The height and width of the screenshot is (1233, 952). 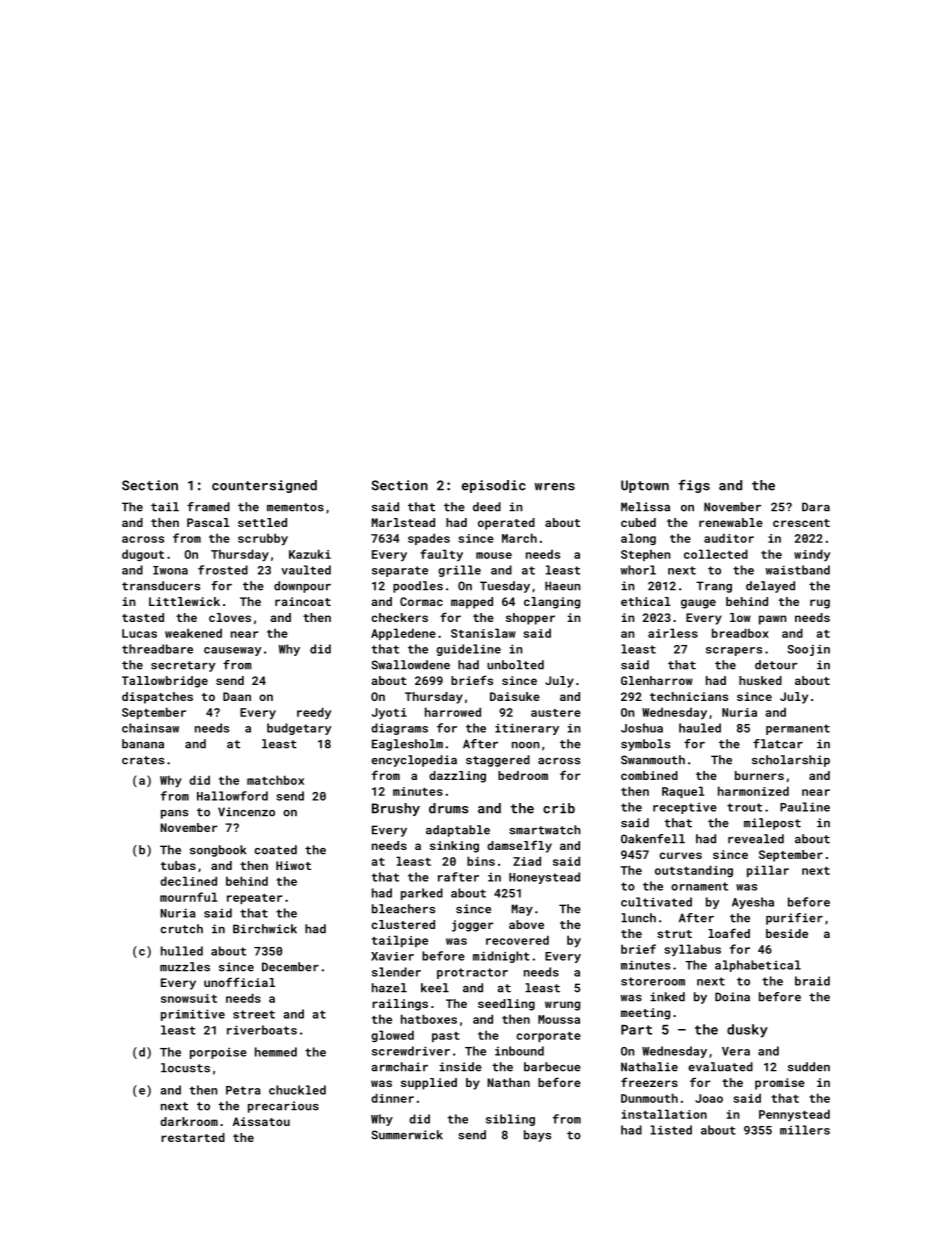 I want to click on hauled, so click(x=700, y=728).
